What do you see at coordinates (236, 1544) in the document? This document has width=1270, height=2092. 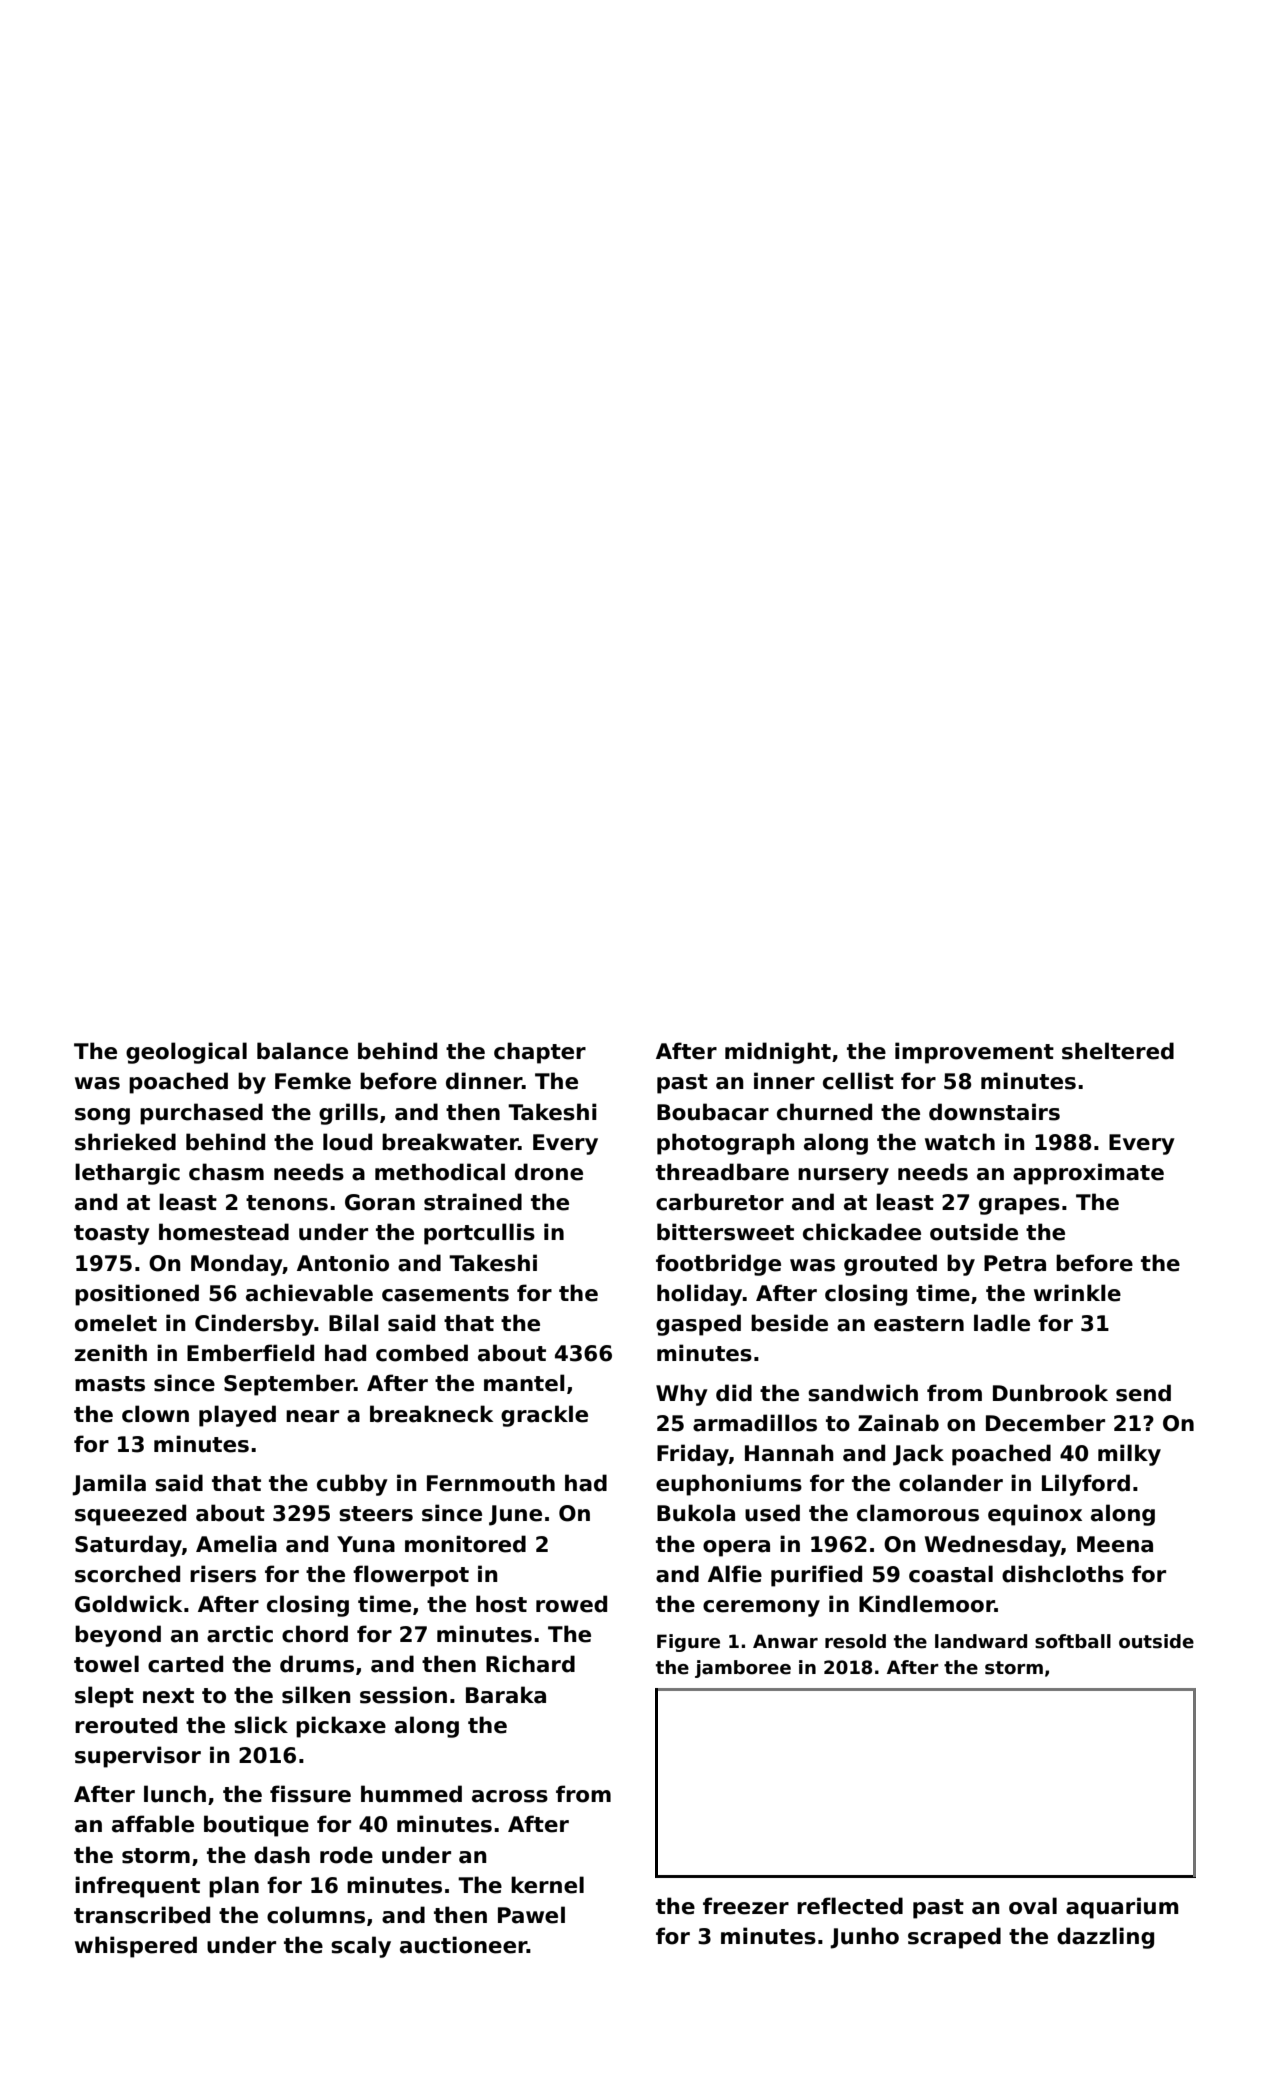 I see `Amelia` at bounding box center [236, 1544].
